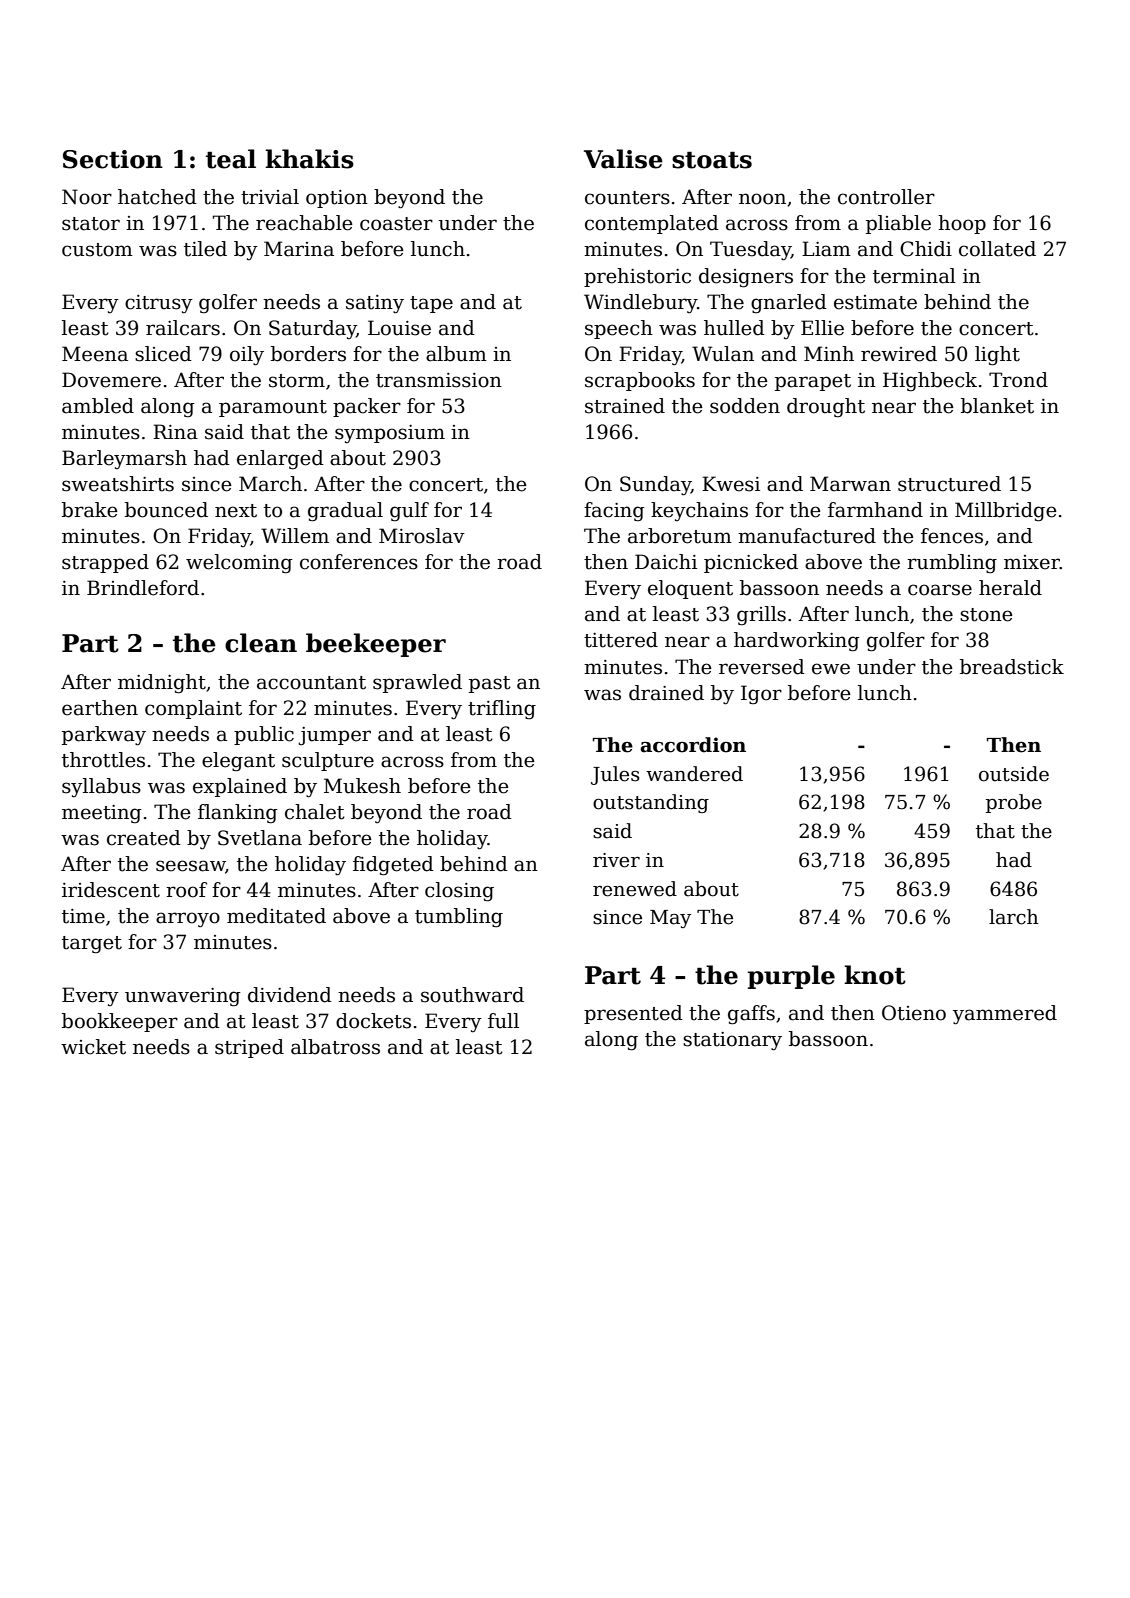 Image resolution: width=1130 pixels, height=1598 pixels. Describe the element at coordinates (459, 918) in the screenshot. I see `tumbling` at that location.
